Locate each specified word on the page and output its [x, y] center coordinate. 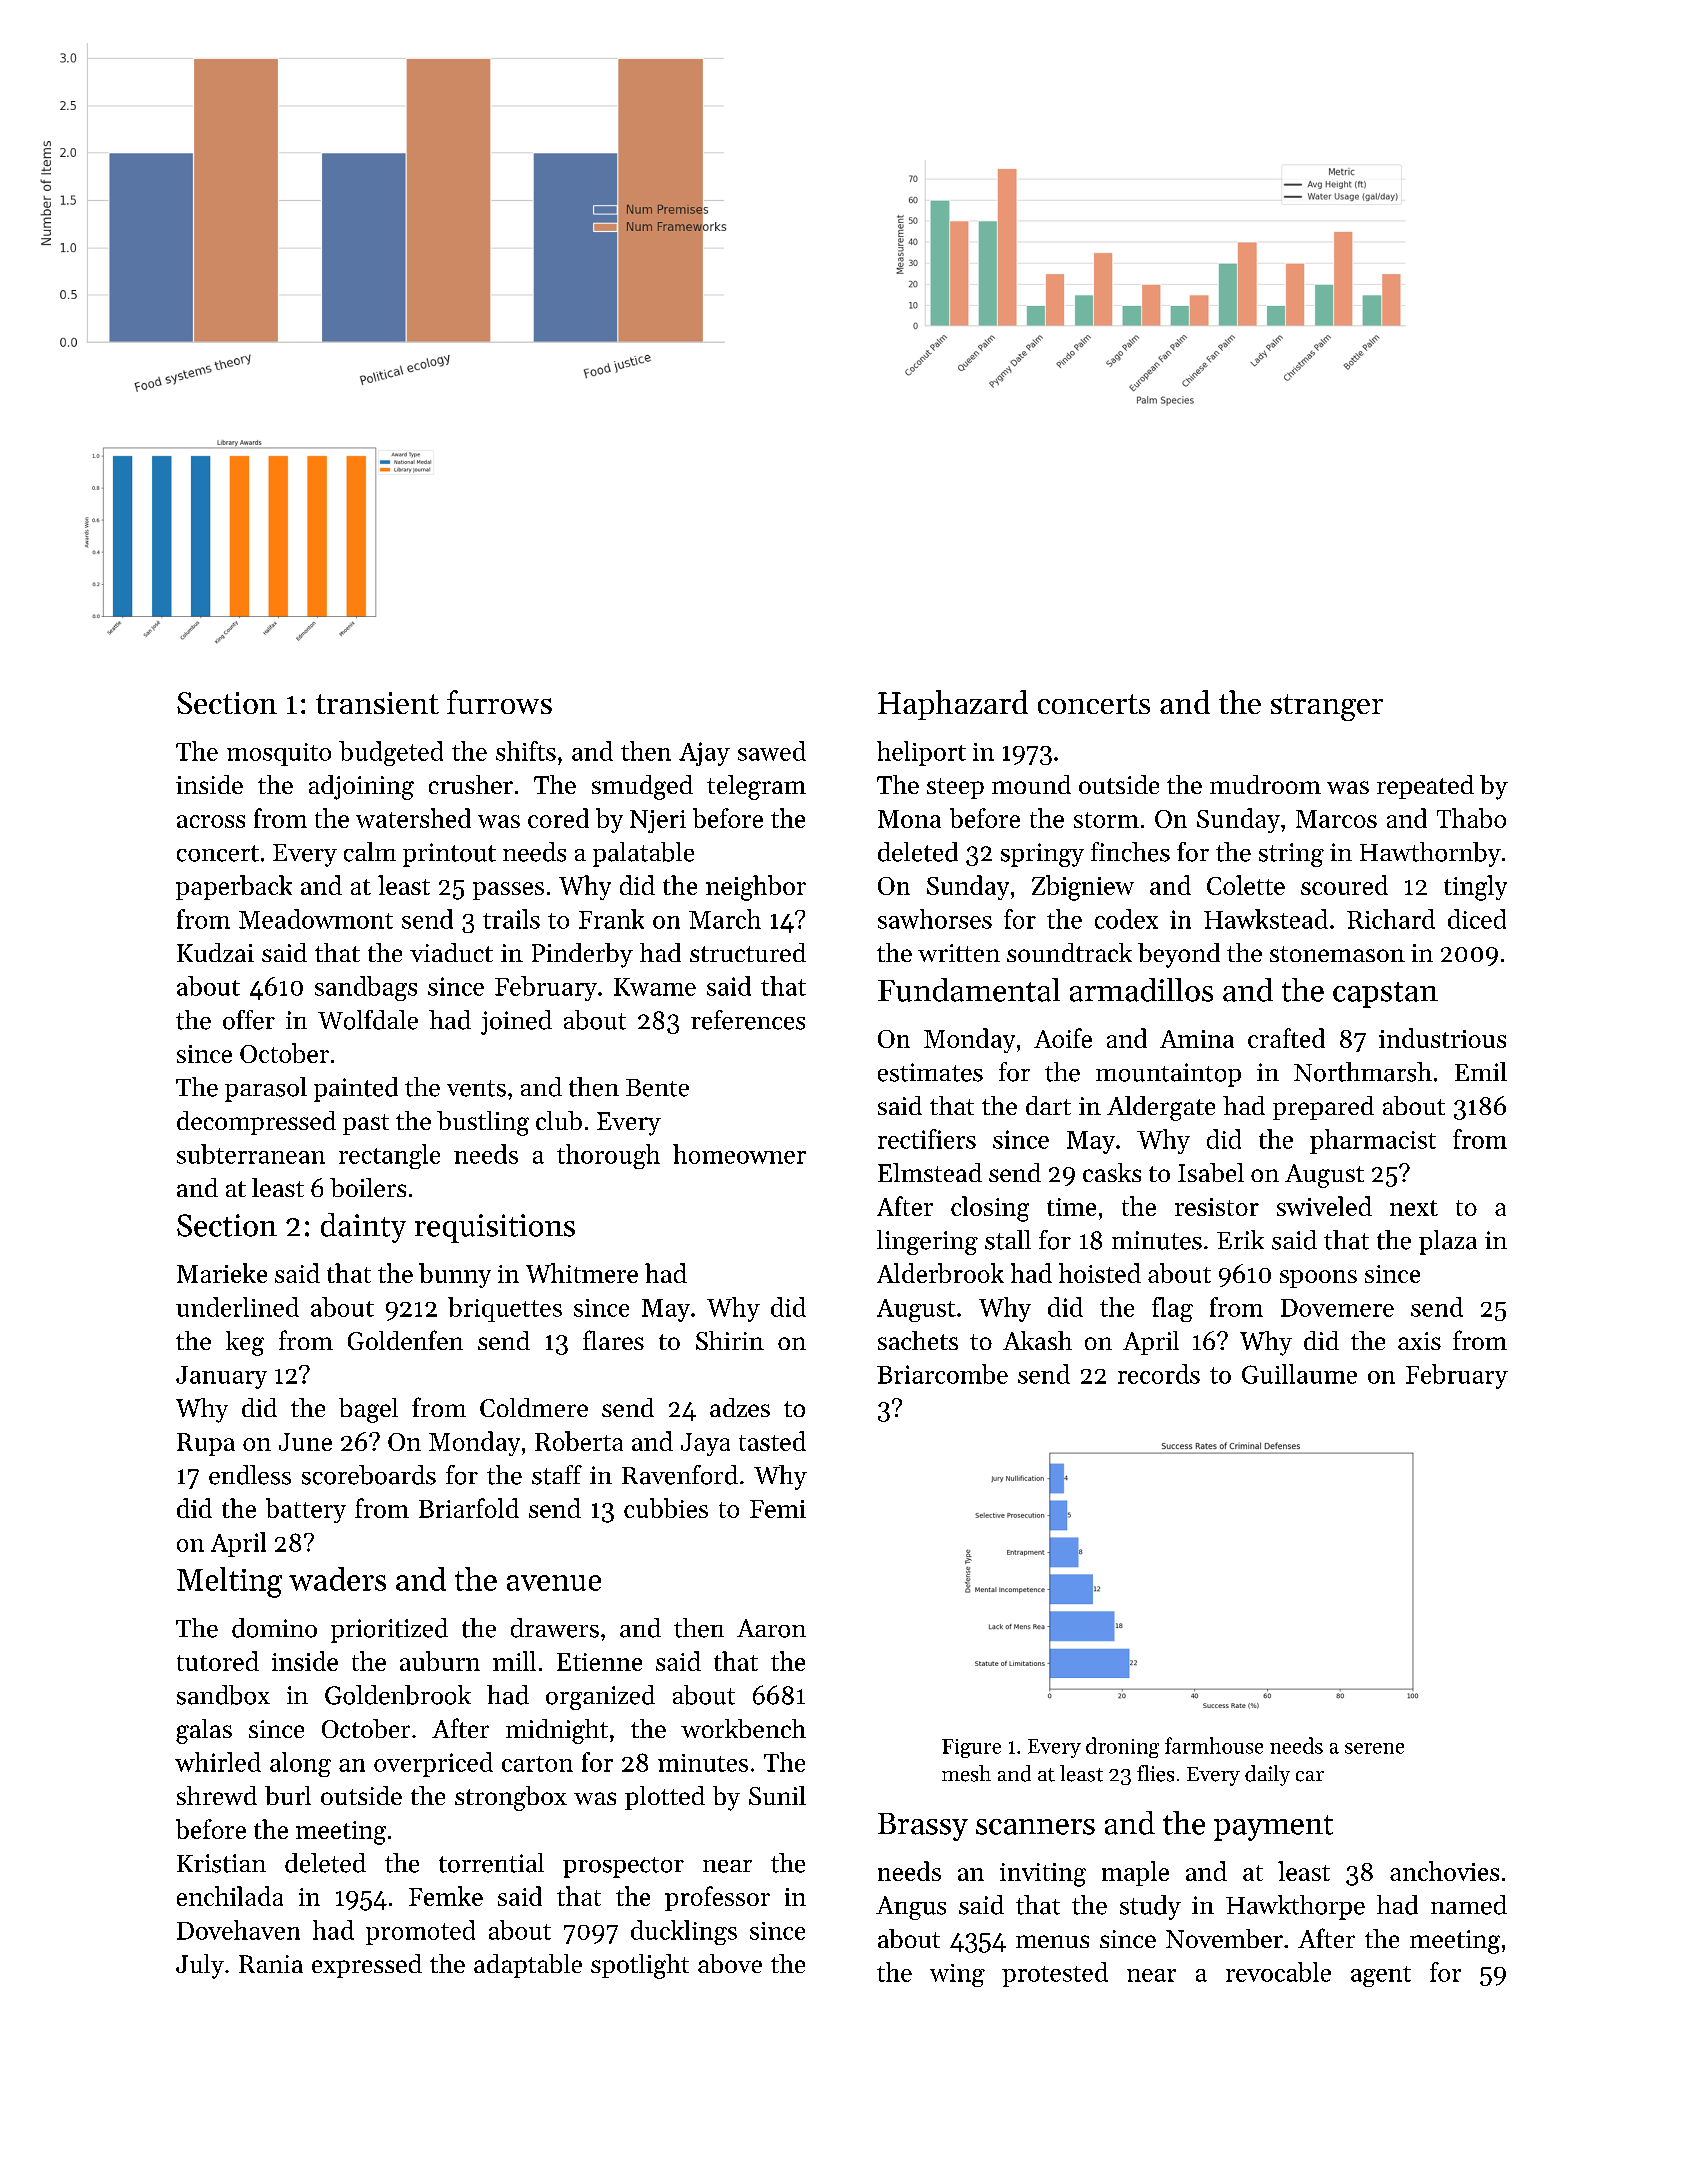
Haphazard [953, 705]
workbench [743, 1728]
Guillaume [1299, 1374]
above [730, 1963]
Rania [271, 1964]
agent [1381, 1976]
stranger [1327, 707]
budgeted [391, 753]
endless [250, 1475]
